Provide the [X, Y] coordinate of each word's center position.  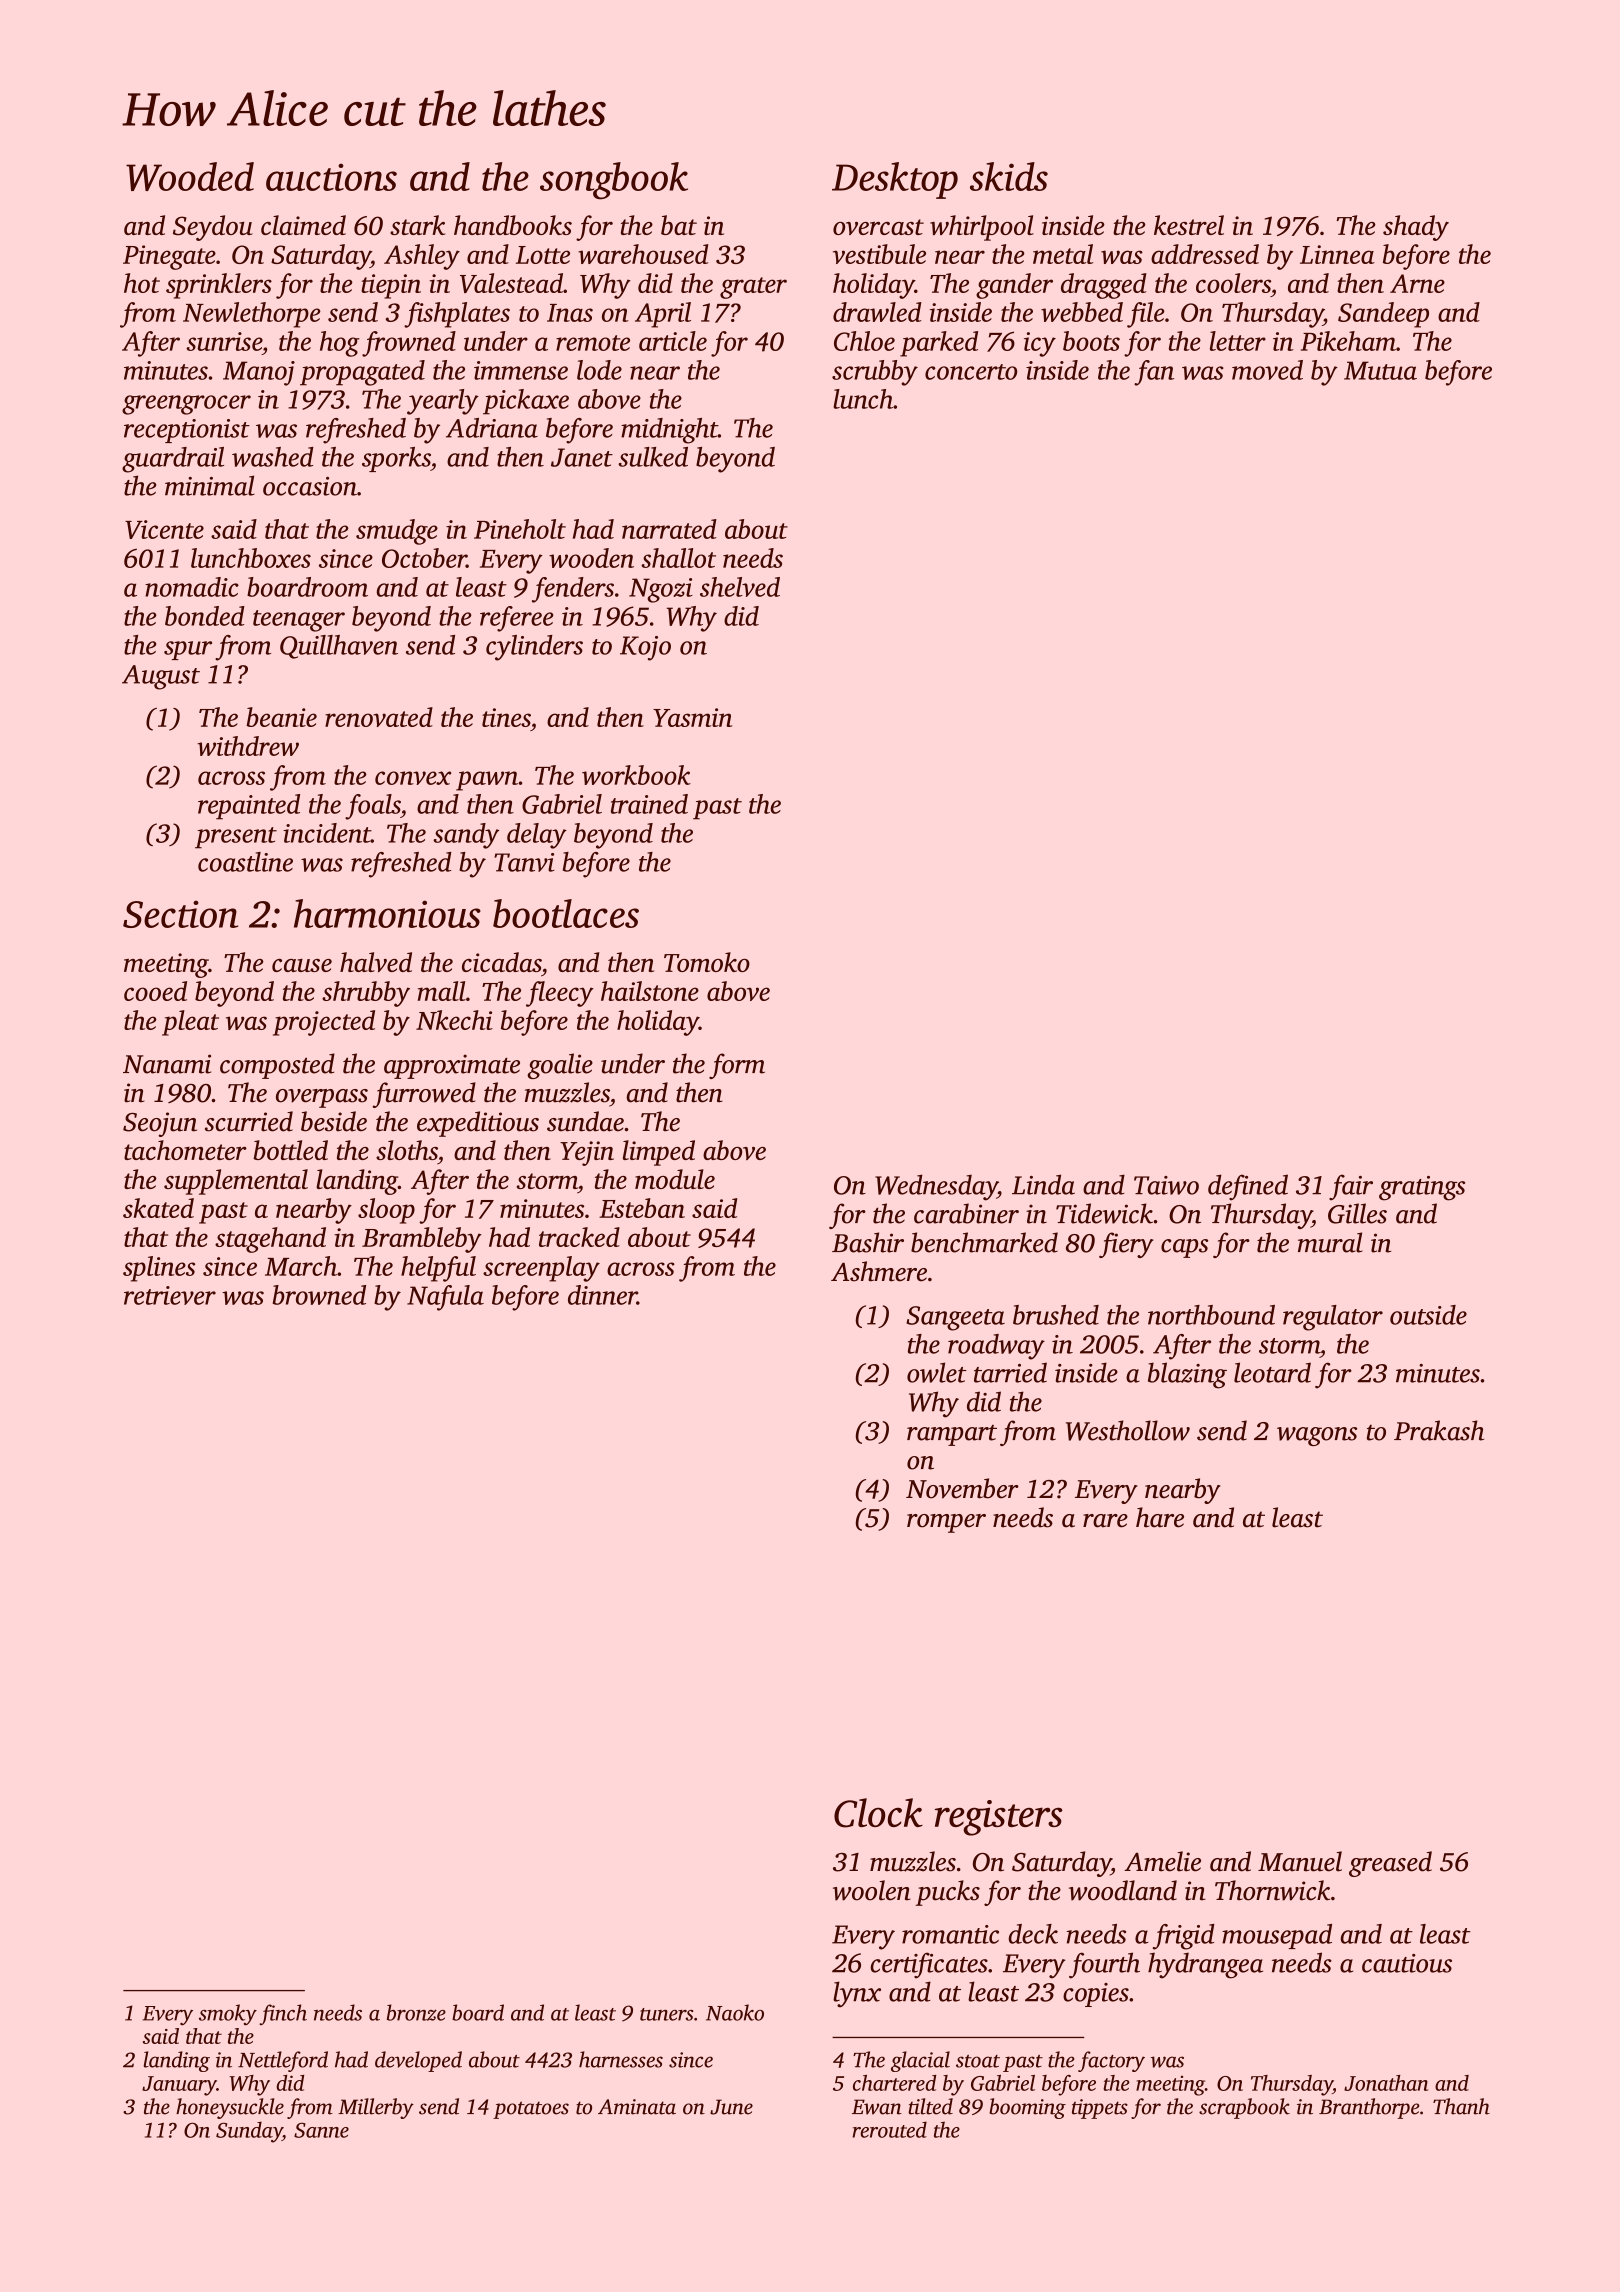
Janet [582, 457]
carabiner [966, 1213]
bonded [205, 616]
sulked [653, 457]
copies [1096, 1995]
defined [1248, 1187]
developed [418, 2061]
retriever [170, 1295]
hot [142, 283]
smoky [228, 2015]
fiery [1126, 1245]
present [236, 838]
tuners [666, 2014]
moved [1267, 370]
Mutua [1380, 370]
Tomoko [707, 962]
